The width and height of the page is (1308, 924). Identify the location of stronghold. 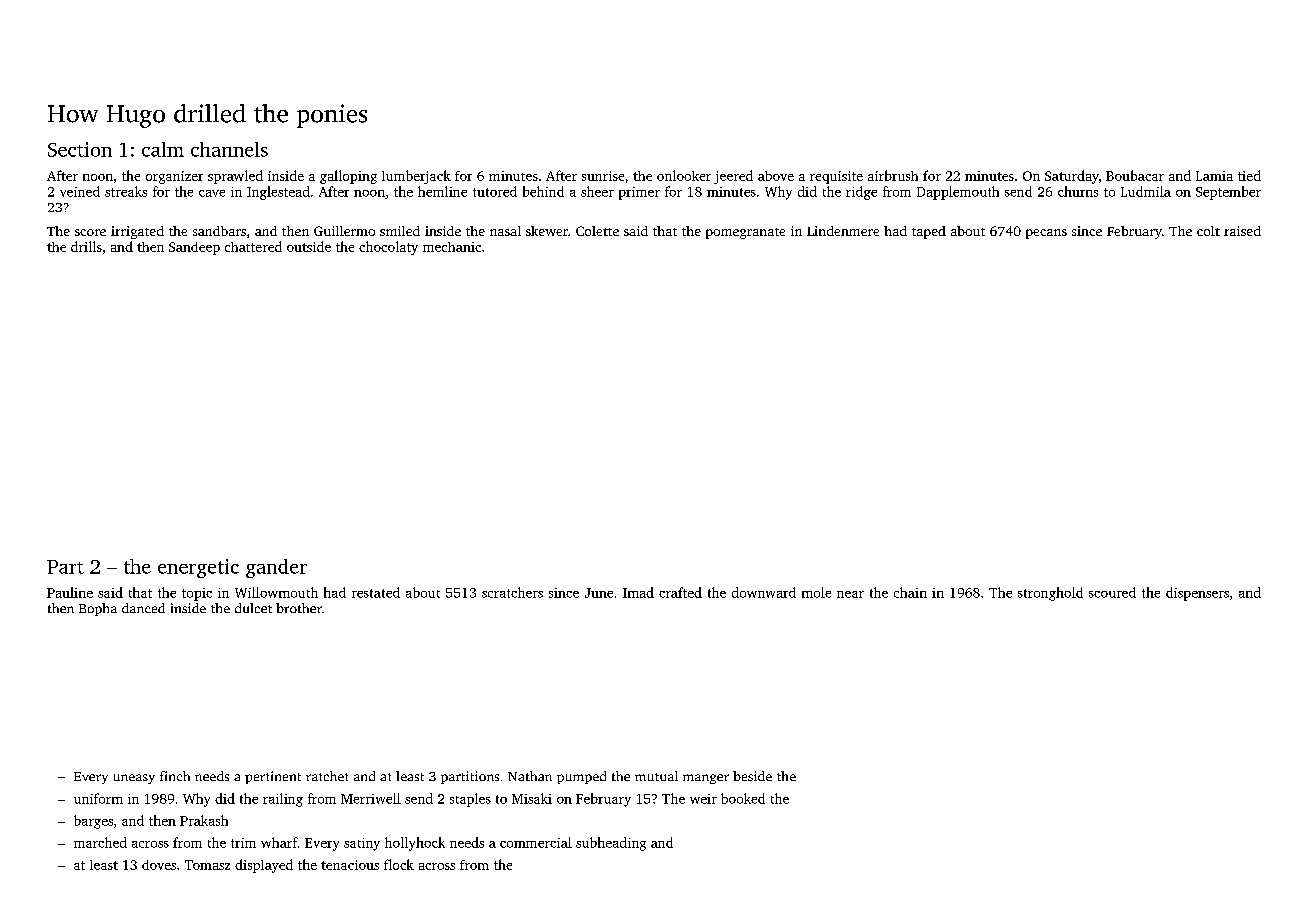
(1050, 594).
